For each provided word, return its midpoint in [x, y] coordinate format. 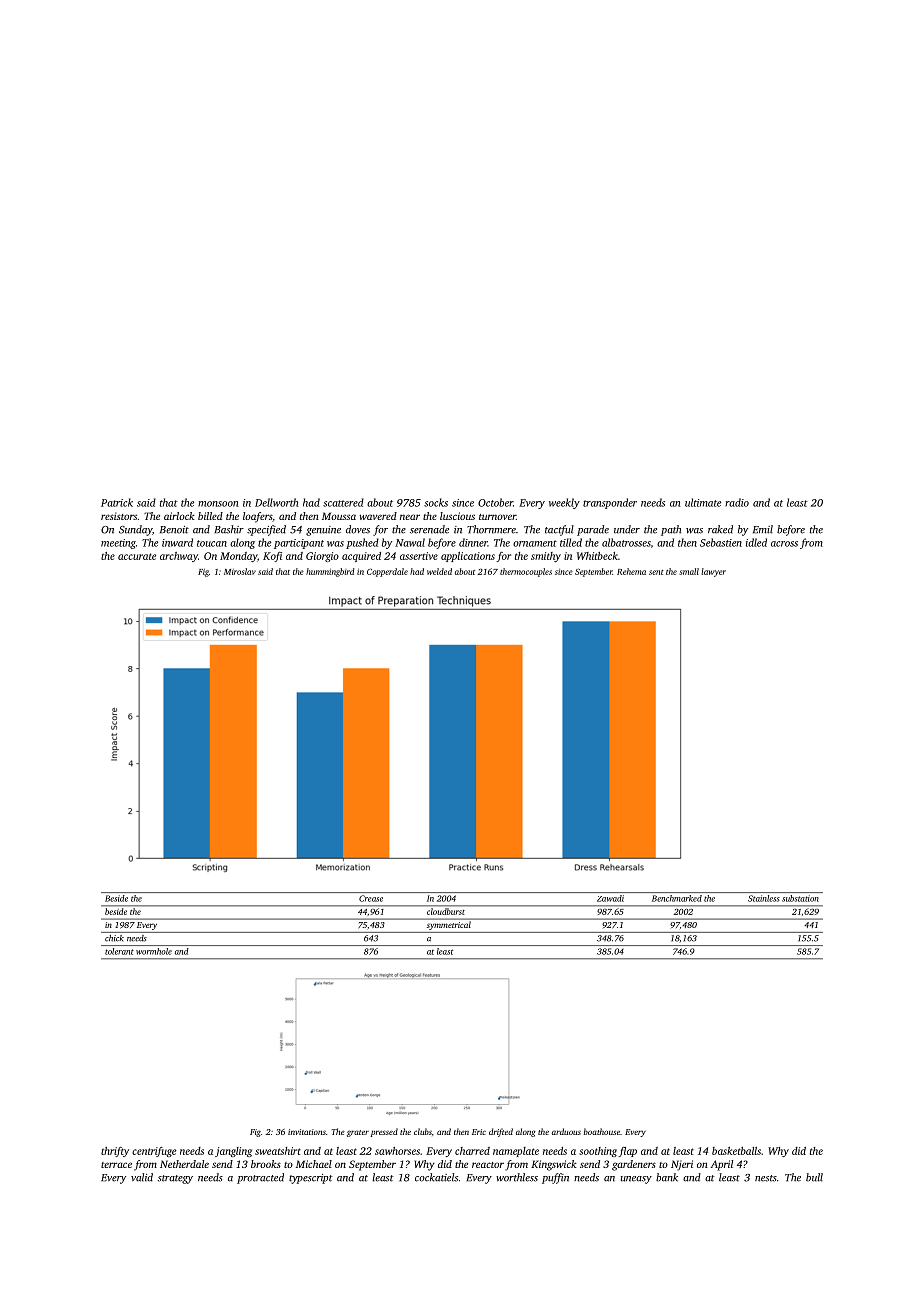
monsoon [218, 504]
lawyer [713, 572]
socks [436, 502]
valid [142, 1177]
